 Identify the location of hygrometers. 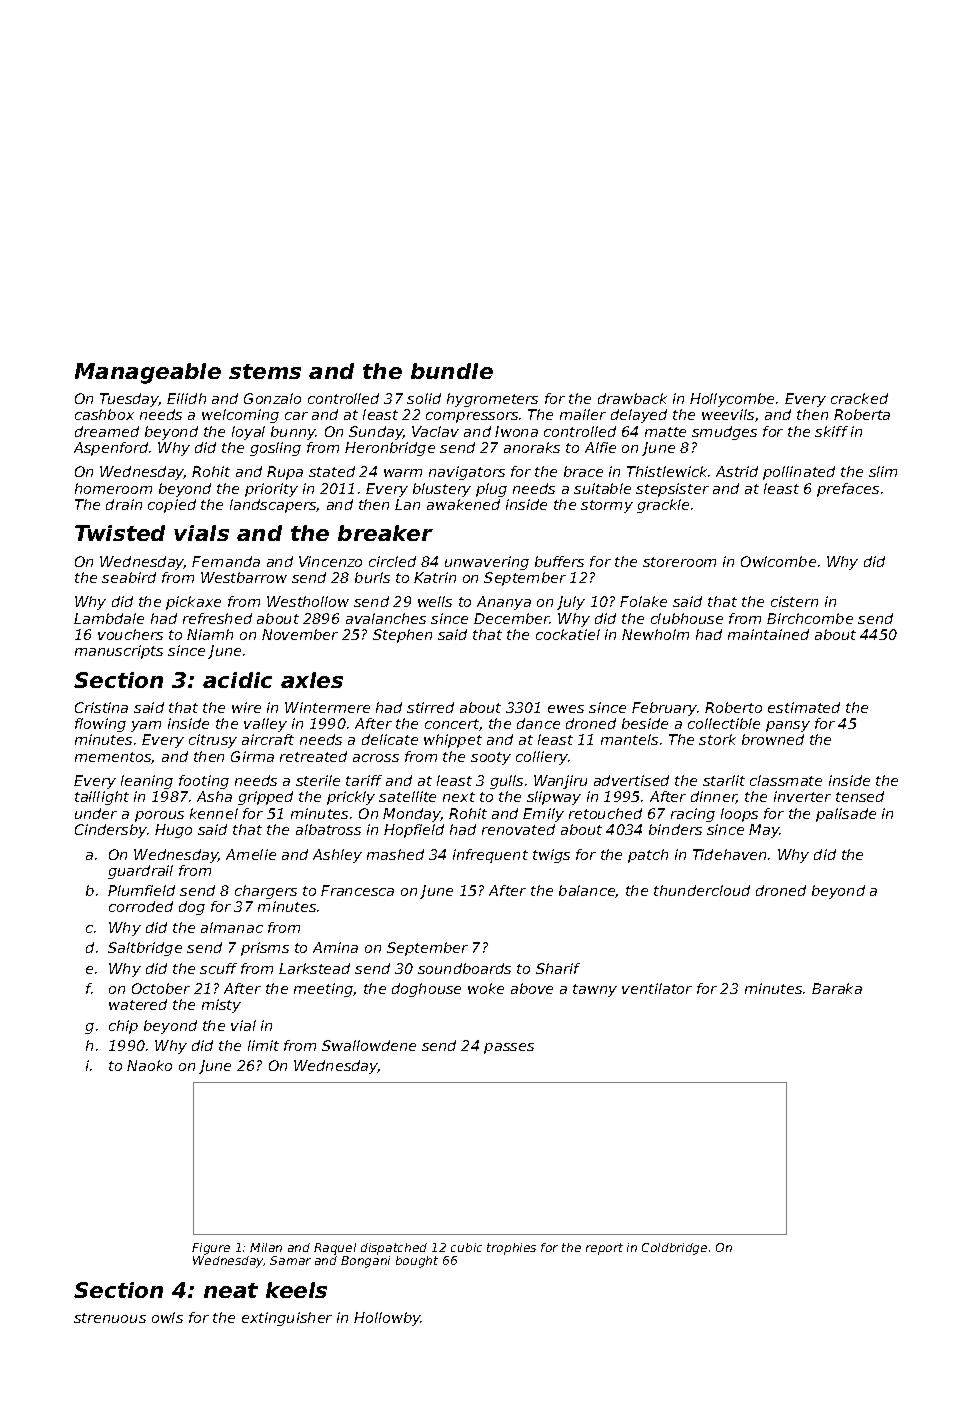
(492, 400).
